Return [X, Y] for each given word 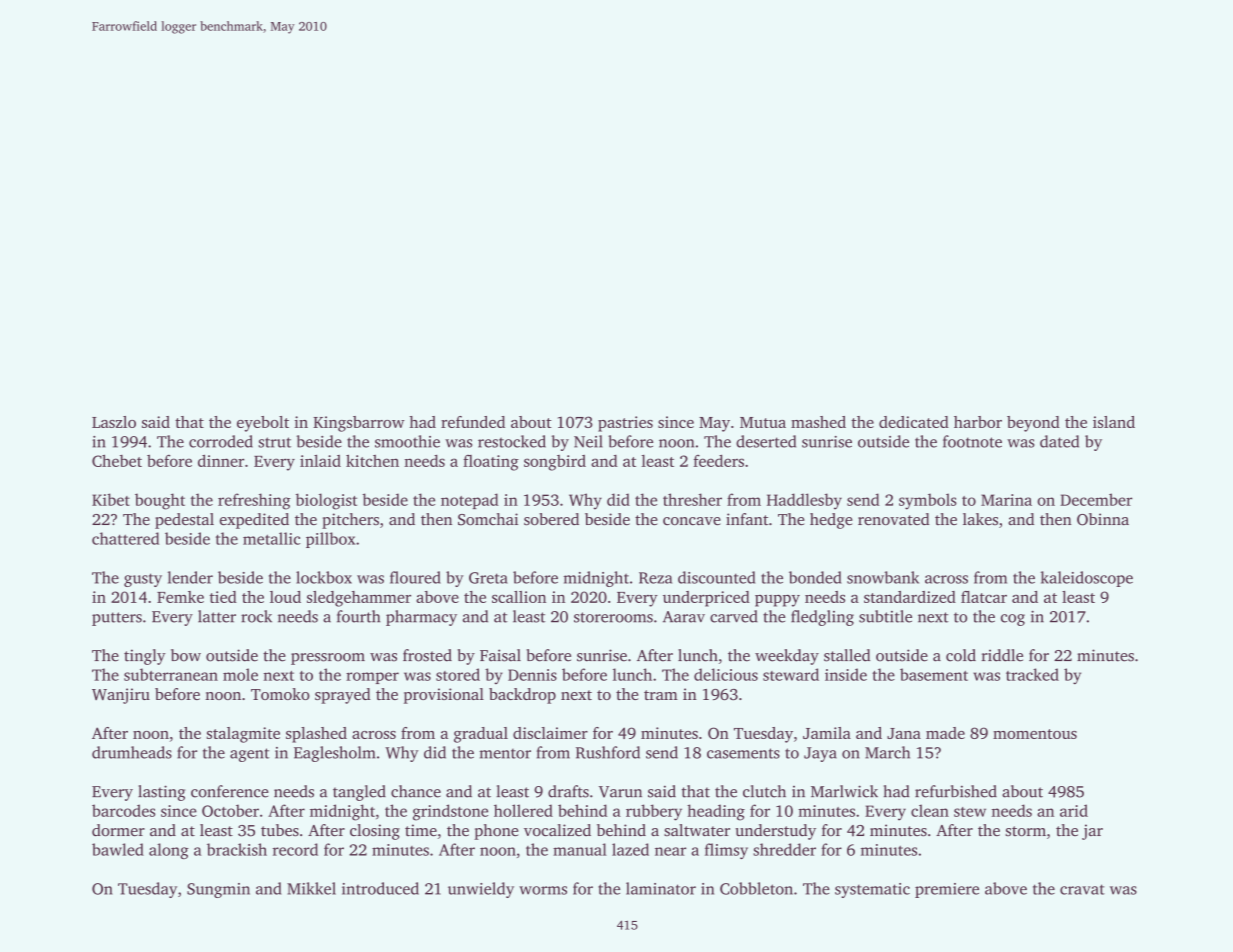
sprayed [343, 696]
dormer [118, 830]
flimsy [726, 851]
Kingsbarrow [359, 424]
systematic [872, 890]
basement [934, 674]
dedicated [914, 422]
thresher [692, 499]
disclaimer [550, 733]
